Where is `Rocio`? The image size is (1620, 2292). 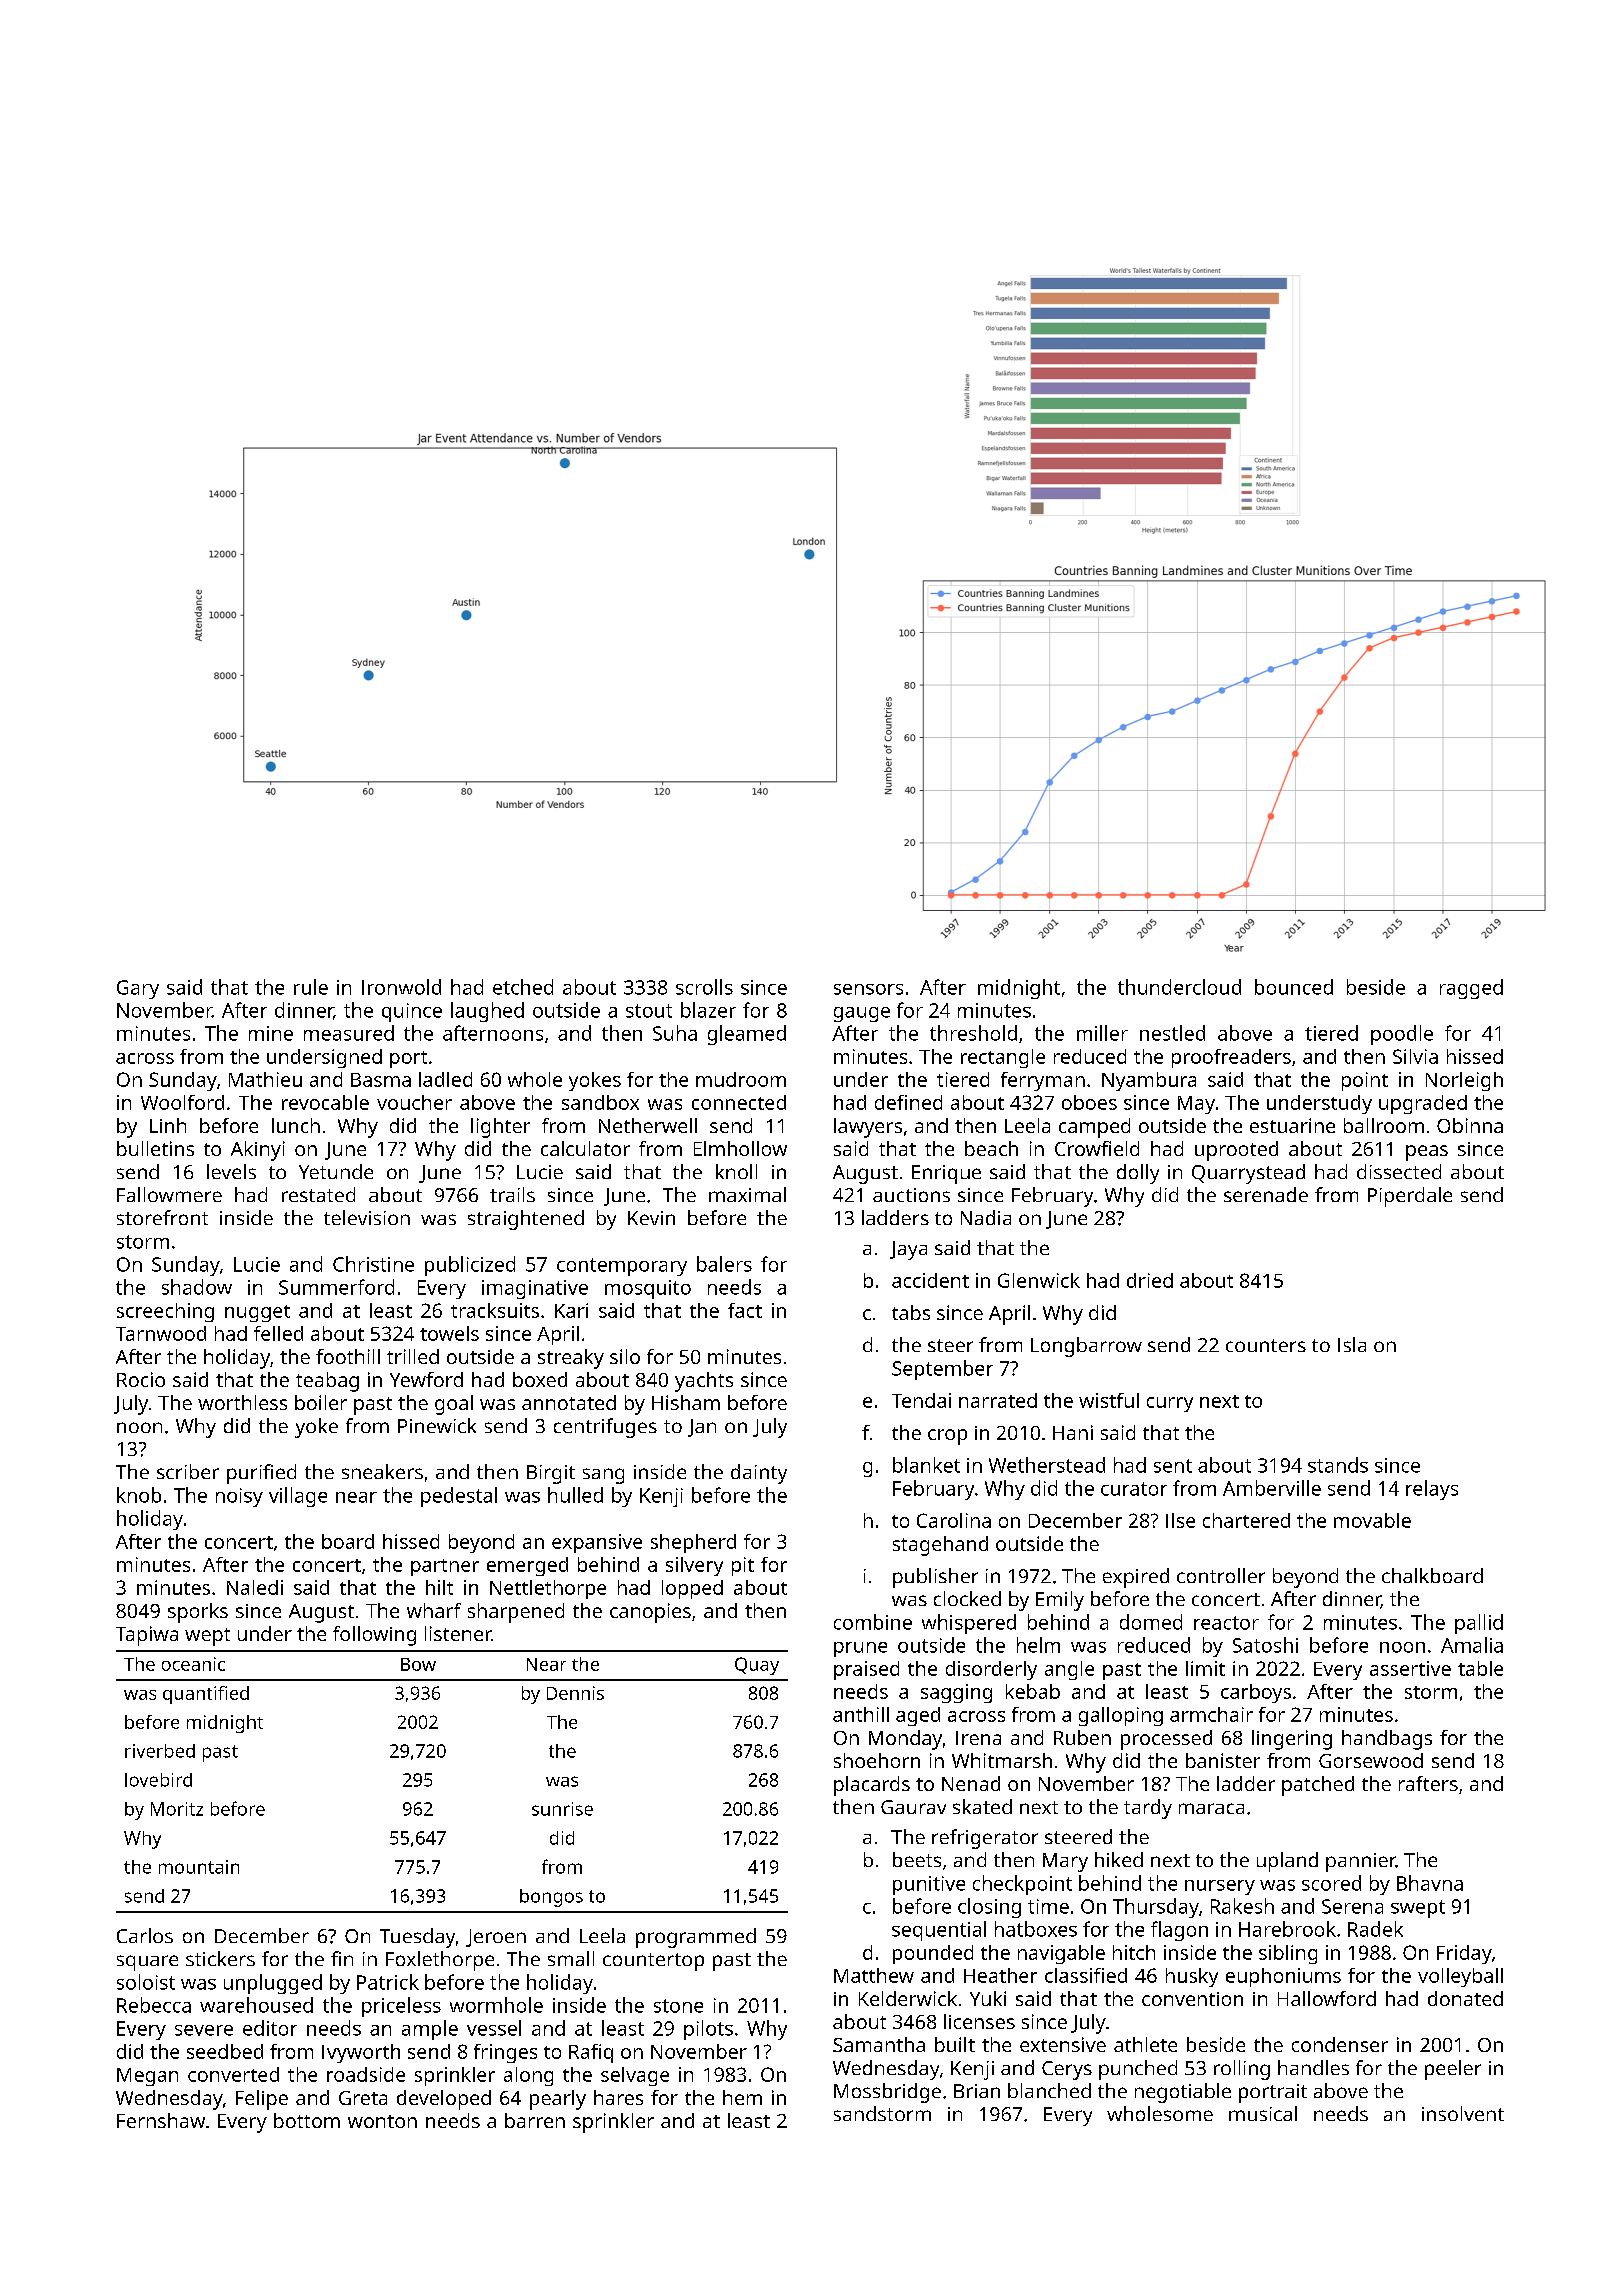 Rocio is located at coordinates (141, 1379).
